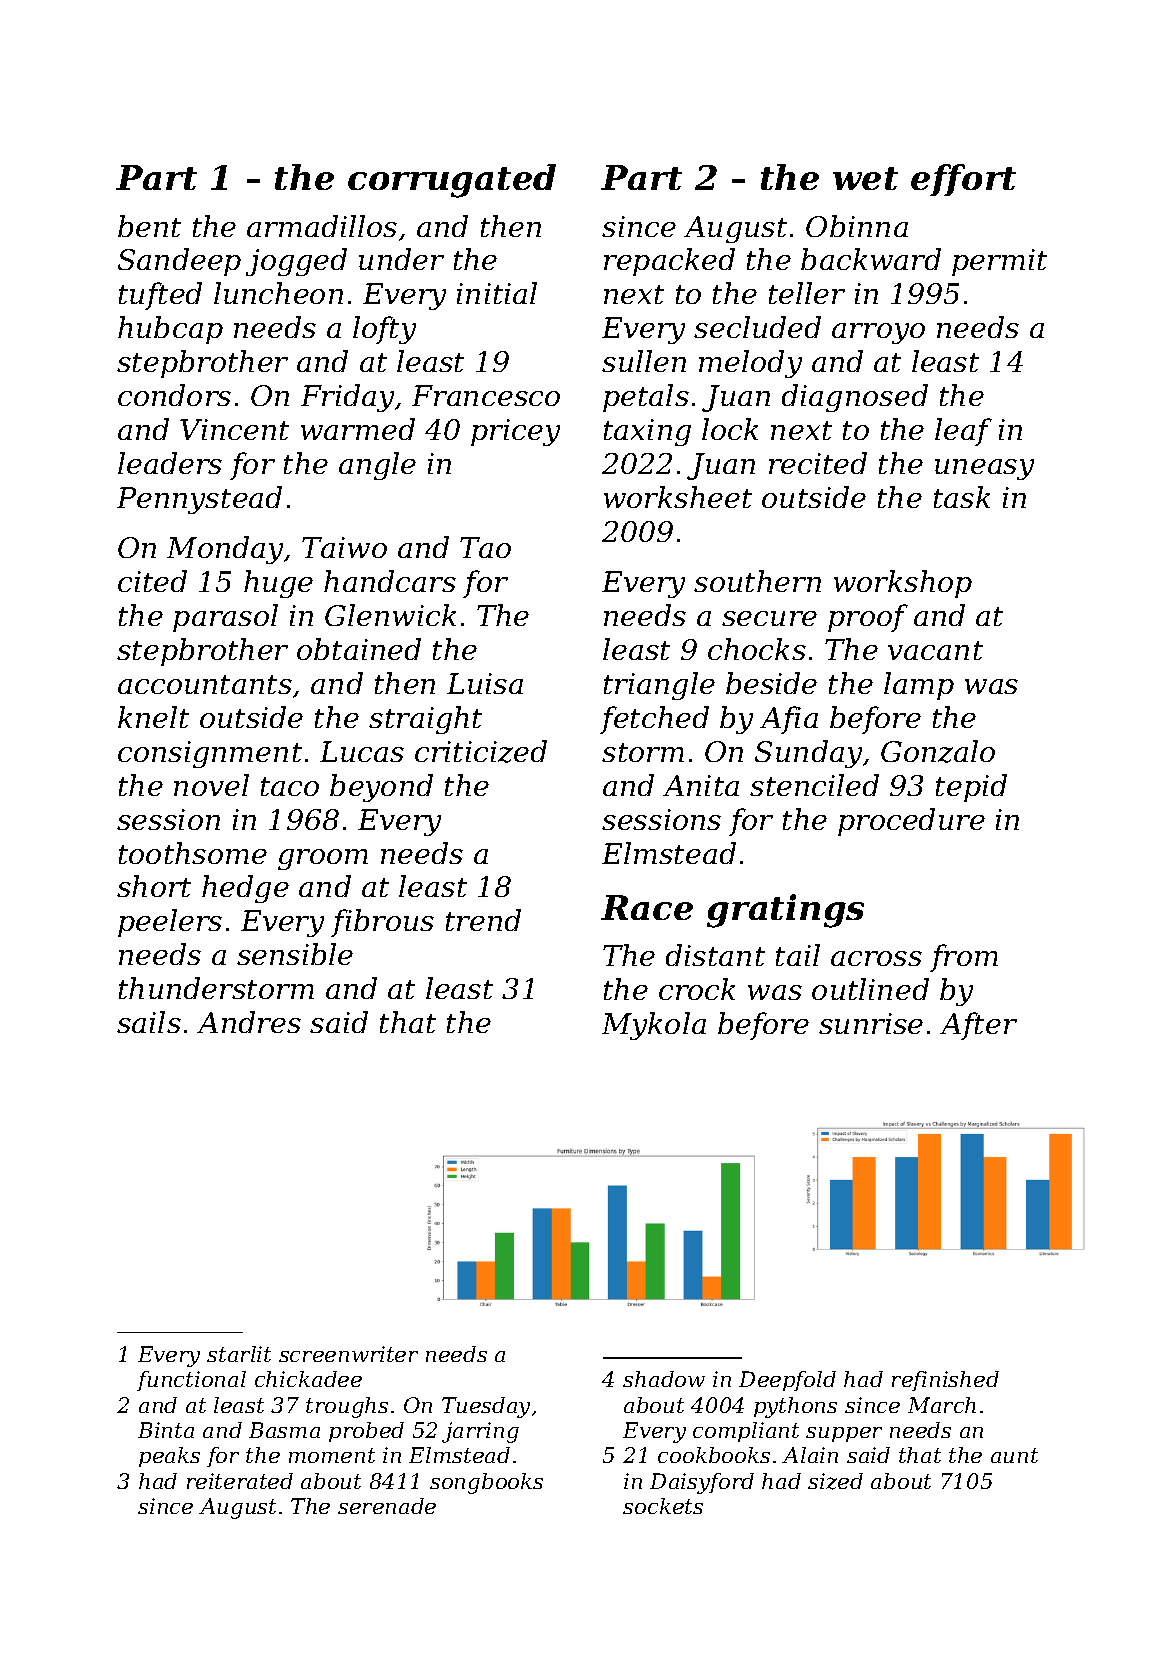 Image resolution: width=1165 pixels, height=1654 pixels. I want to click on taxing, so click(647, 432).
